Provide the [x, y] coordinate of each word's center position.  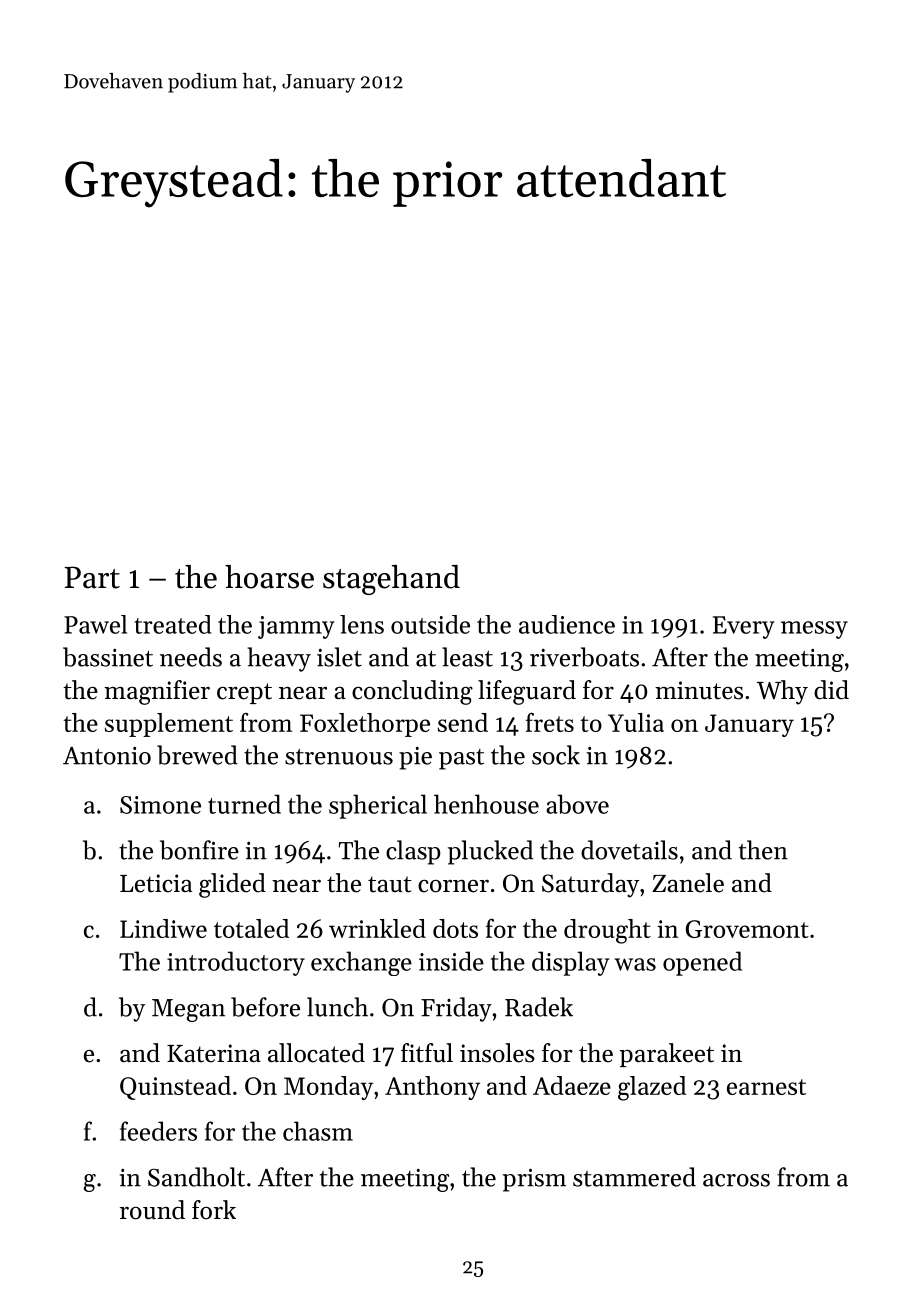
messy [814, 630]
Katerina [214, 1053]
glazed [652, 1088]
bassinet [108, 657]
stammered [634, 1177]
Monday [328, 1088]
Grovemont [747, 929]
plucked [490, 852]
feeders [158, 1131]
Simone [160, 805]
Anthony [432, 1088]
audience [567, 624]
